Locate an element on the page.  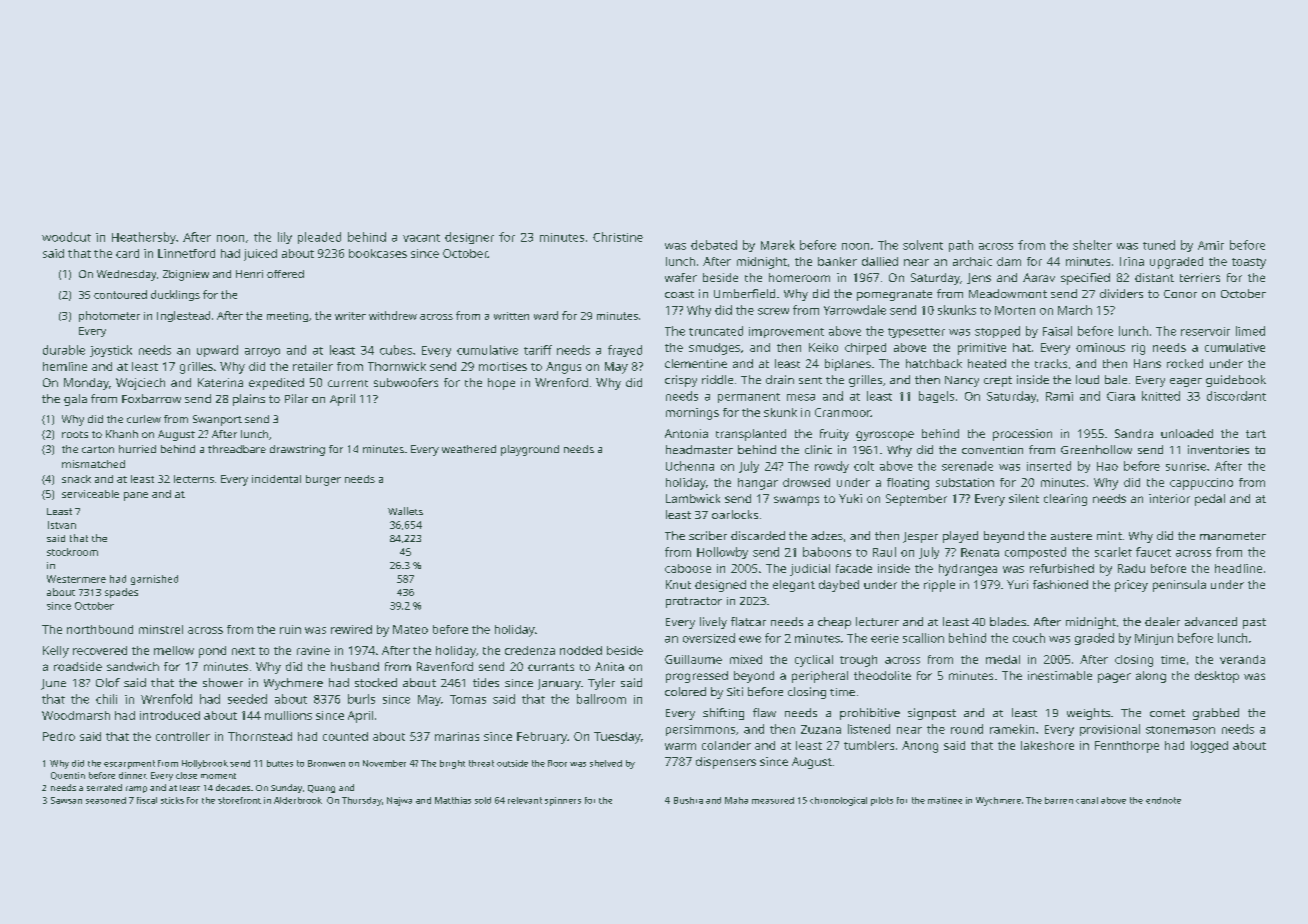
Pedro is located at coordinates (59, 736).
